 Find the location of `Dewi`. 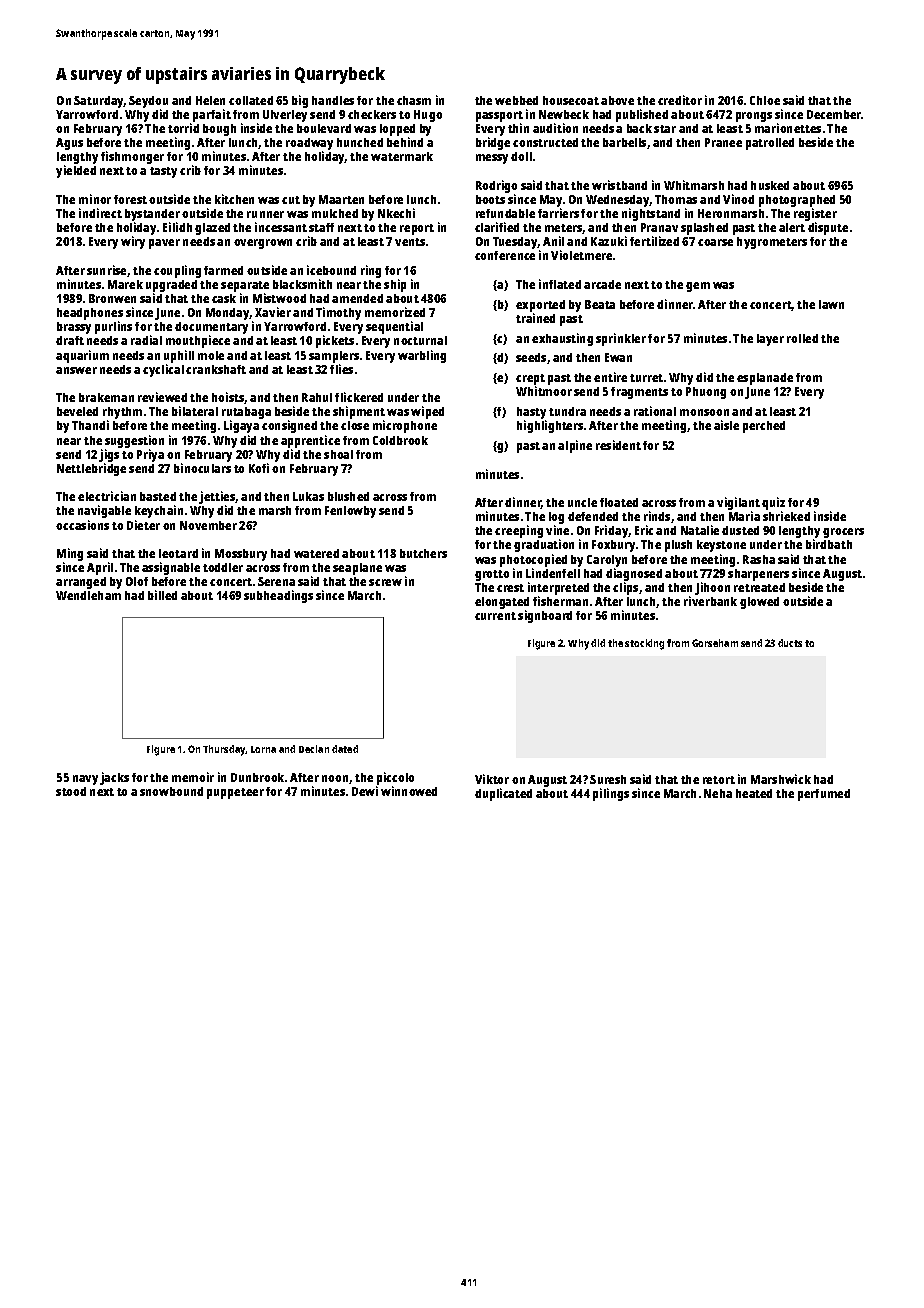

Dewi is located at coordinates (365, 791).
